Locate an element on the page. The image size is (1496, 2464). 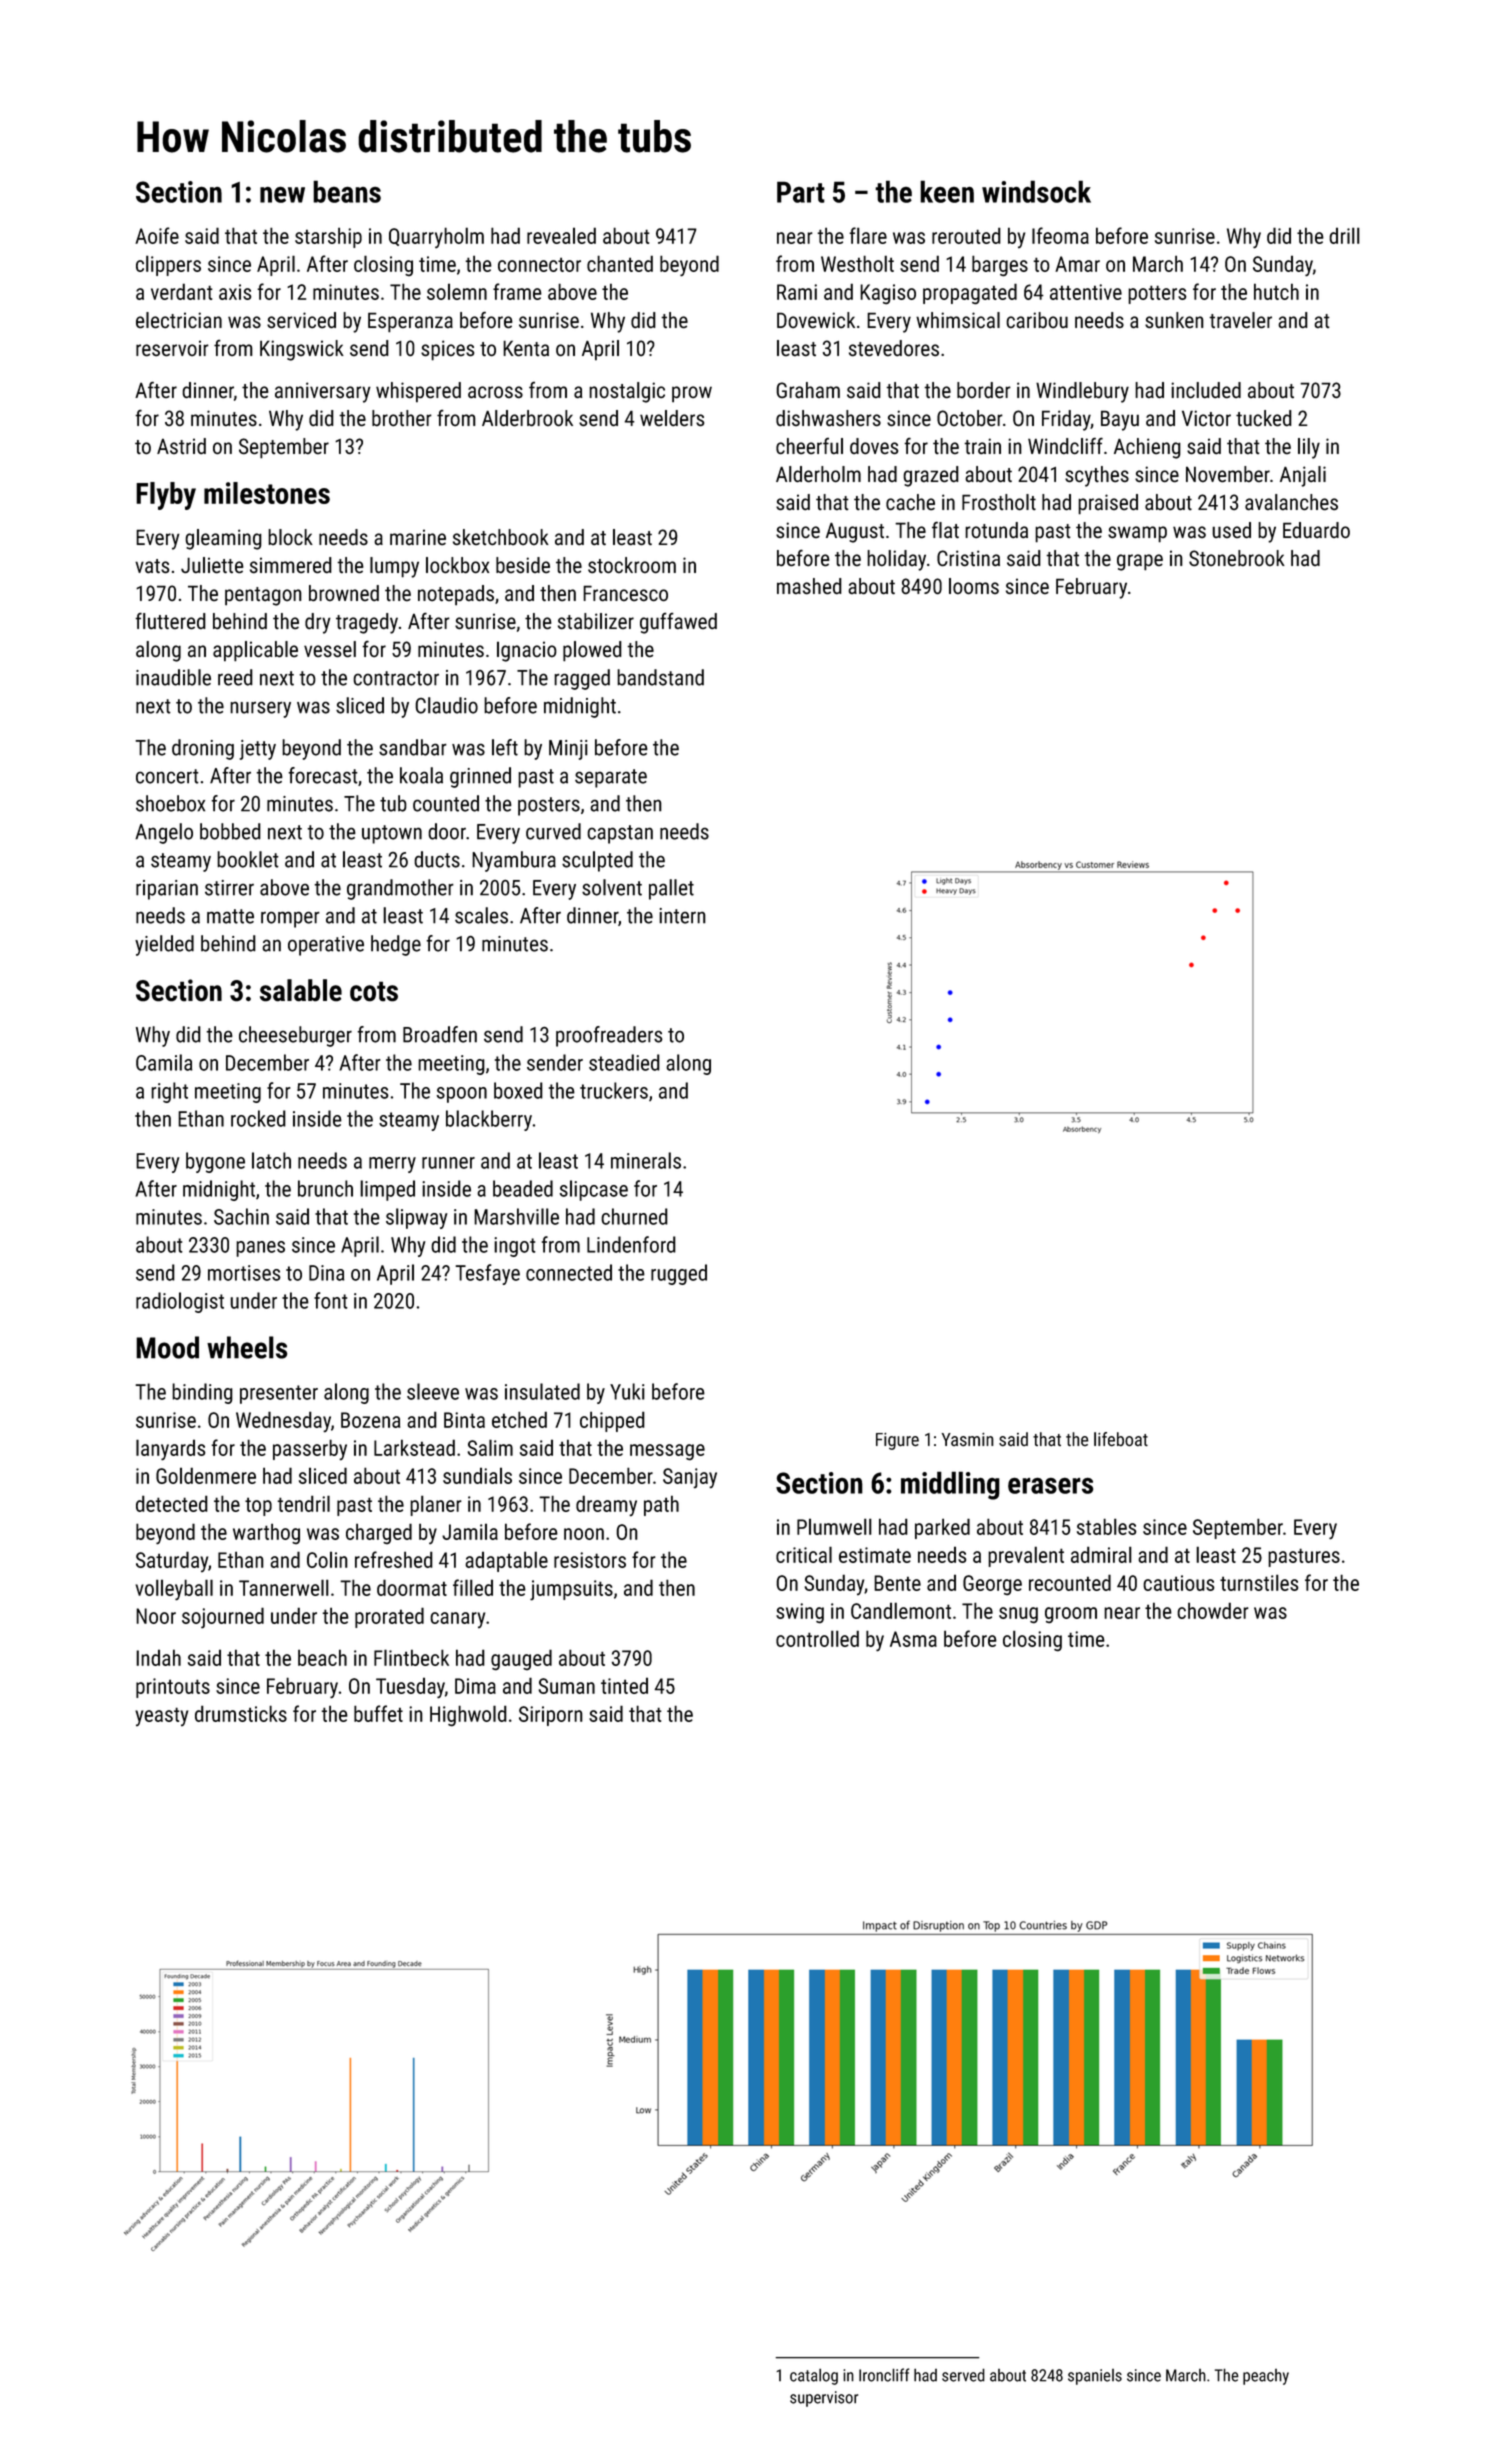
Stonebrook is located at coordinates (1237, 558).
